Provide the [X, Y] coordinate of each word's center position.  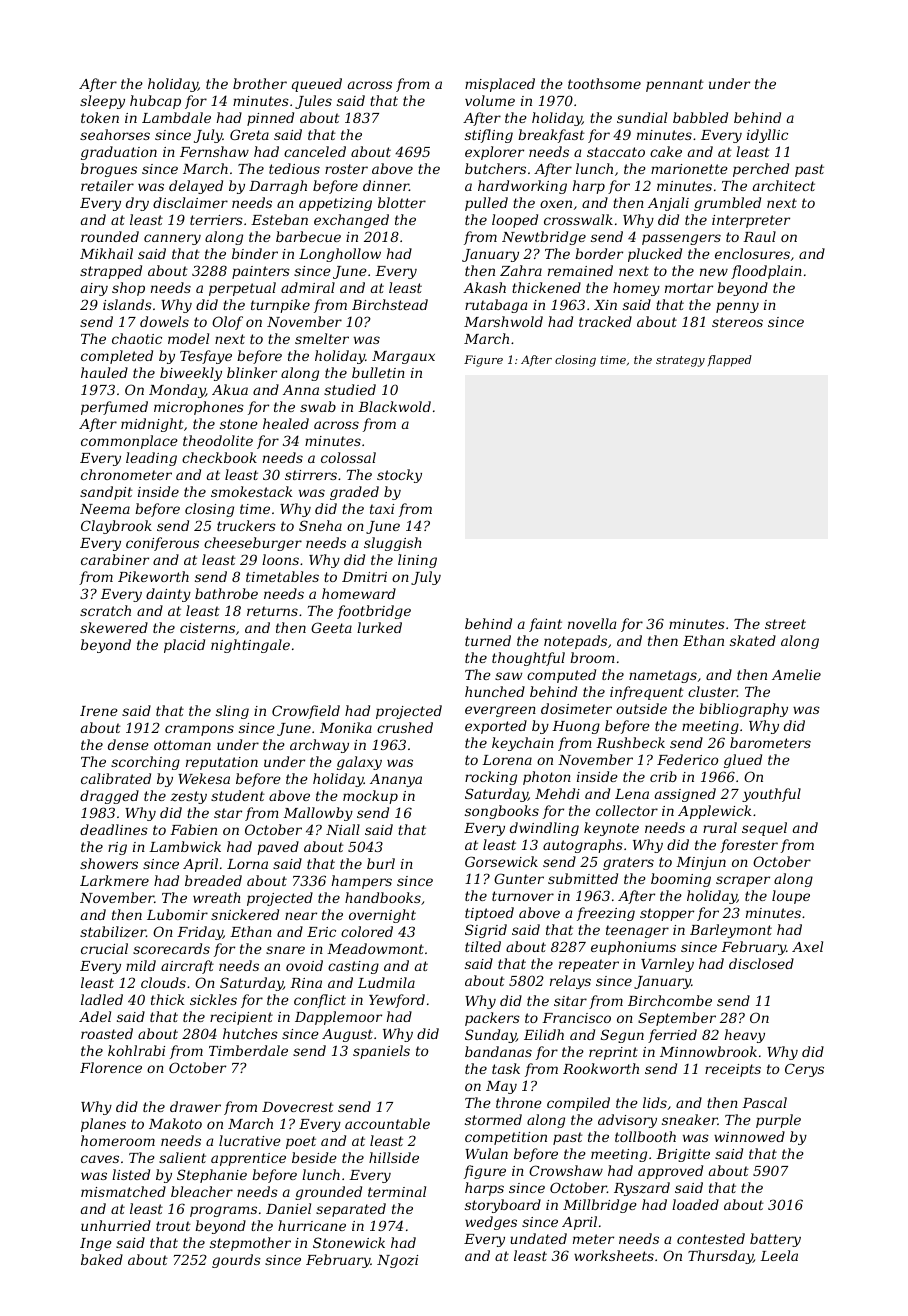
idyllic [767, 136]
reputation [222, 763]
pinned [270, 119]
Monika [346, 727]
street [785, 624]
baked [102, 1259]
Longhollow [340, 255]
